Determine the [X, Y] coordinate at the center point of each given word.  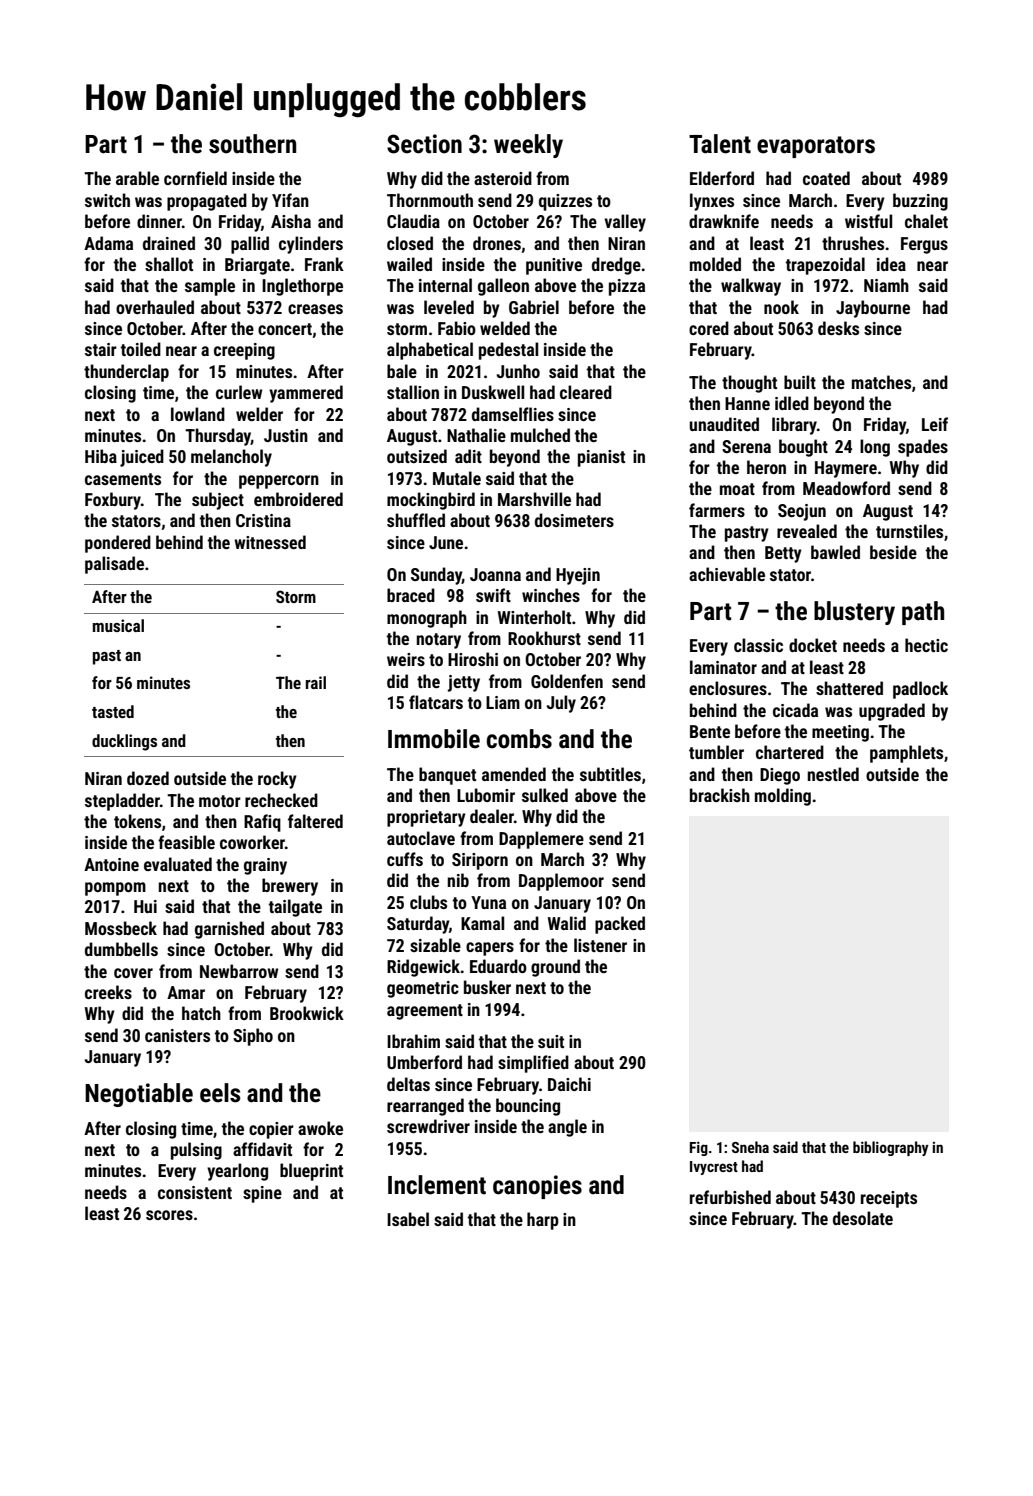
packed [620, 925]
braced [411, 595]
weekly [528, 146]
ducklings [124, 742]
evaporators [816, 147]
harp [543, 1221]
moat [737, 489]
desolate [863, 1218]
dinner [159, 221]
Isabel [408, 1219]
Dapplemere [541, 840]
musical [118, 625]
